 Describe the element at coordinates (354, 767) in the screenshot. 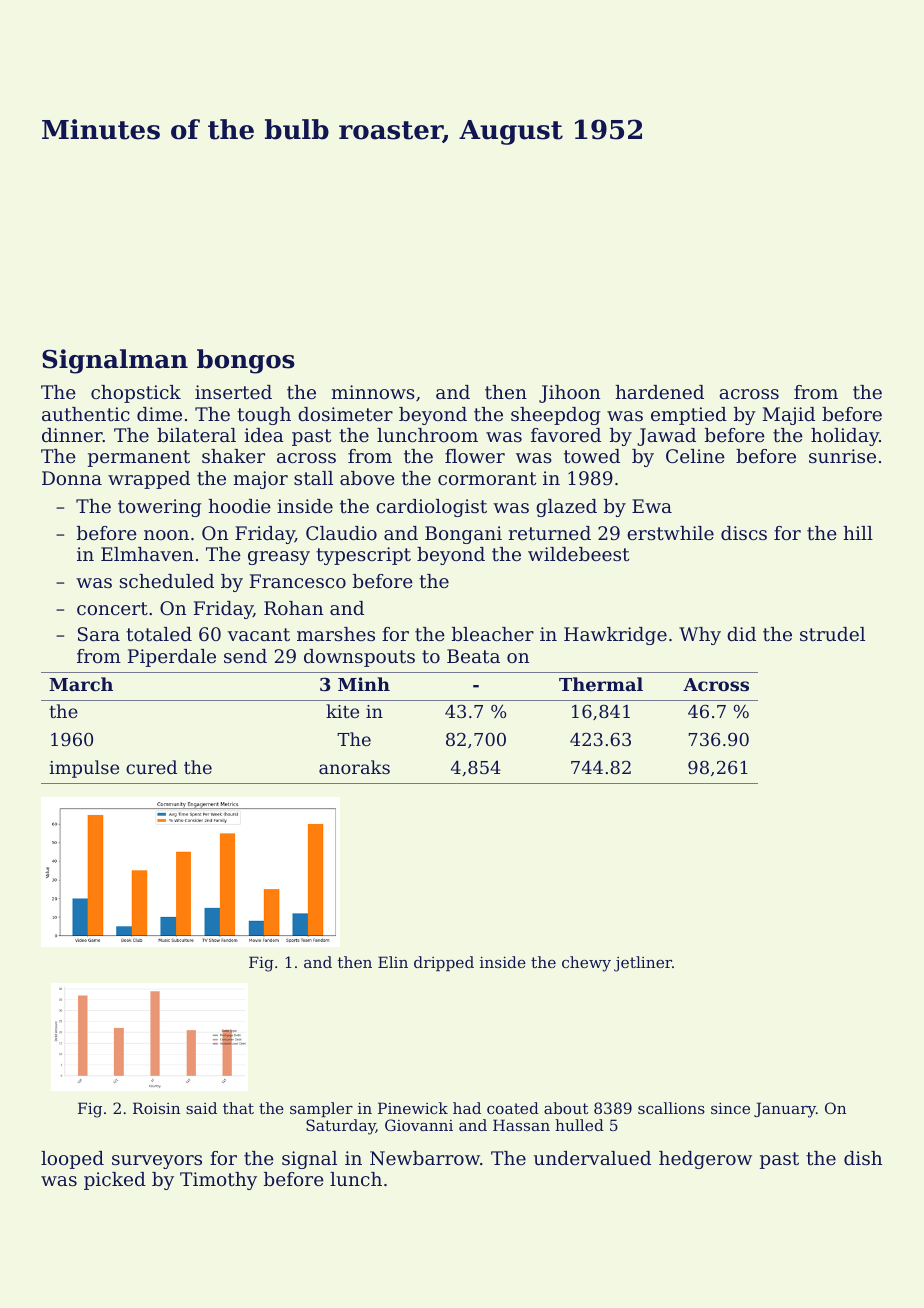

I see `anoraks` at that location.
